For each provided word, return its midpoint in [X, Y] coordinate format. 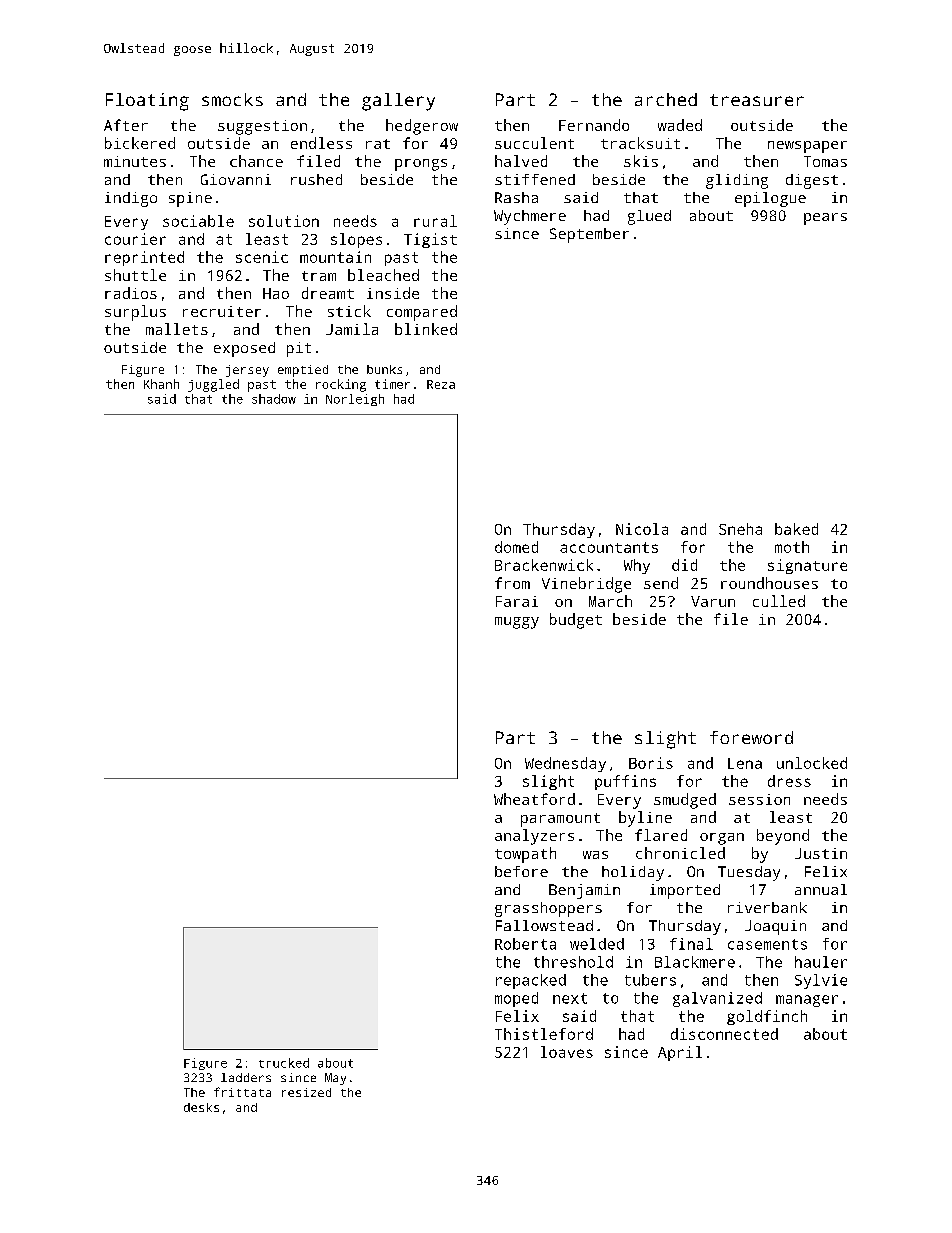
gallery [398, 102]
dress [789, 781]
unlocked [812, 763]
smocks [232, 99]
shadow [274, 399]
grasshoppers [548, 909]
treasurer [757, 100]
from [512, 583]
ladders [246, 1077]
